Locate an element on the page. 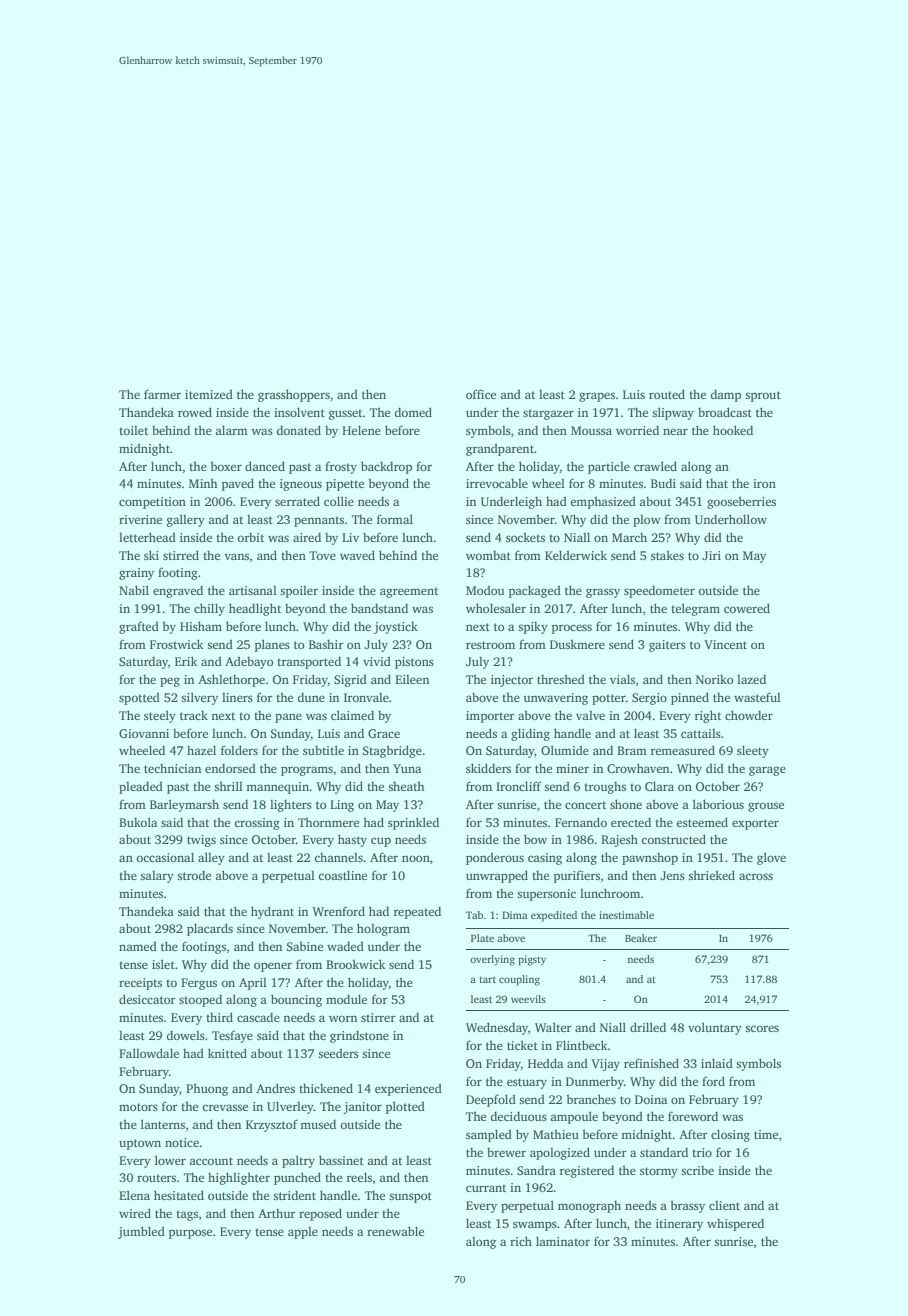  near is located at coordinates (675, 431).
